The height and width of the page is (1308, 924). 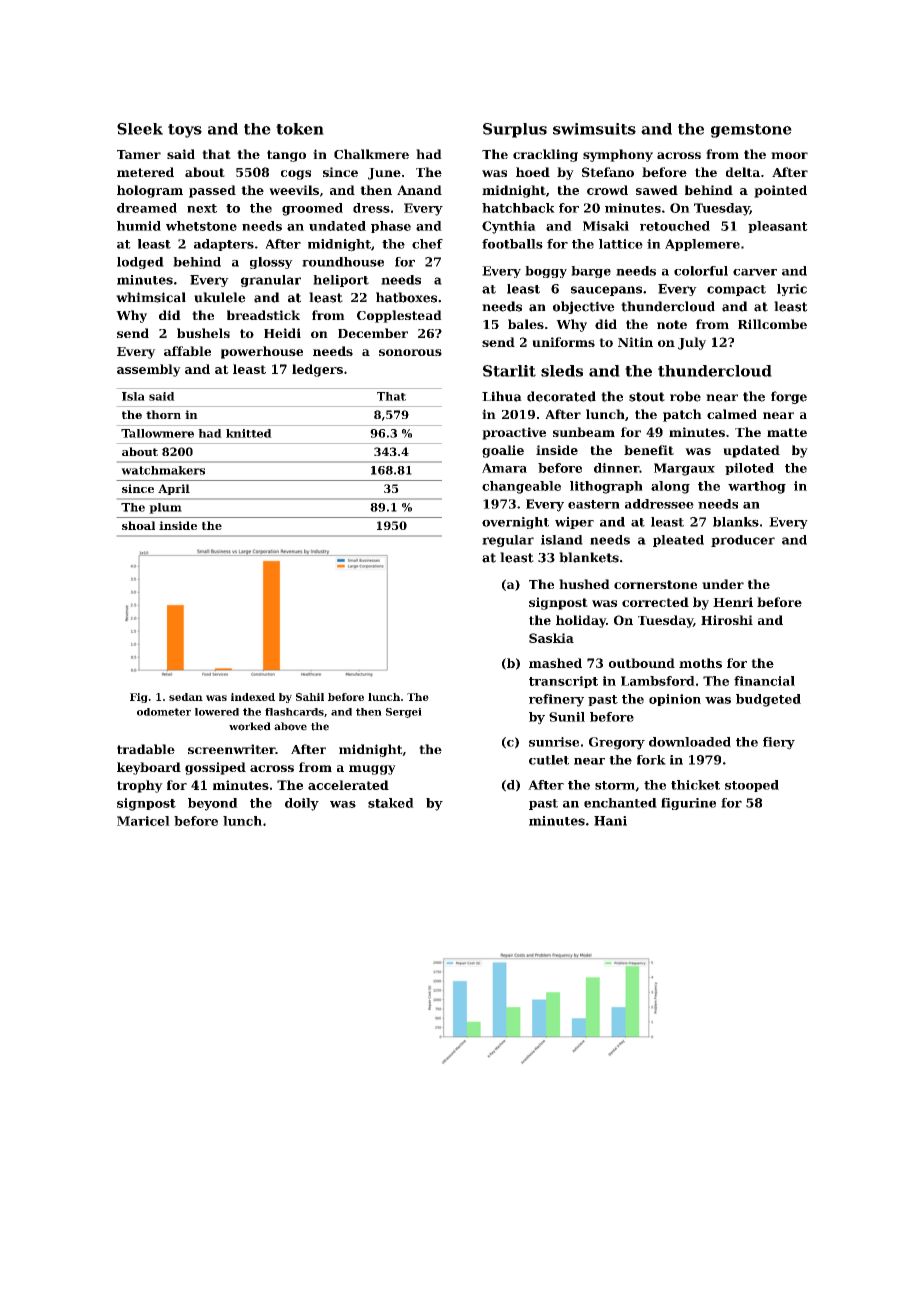 I want to click on pleasant, so click(x=778, y=227).
